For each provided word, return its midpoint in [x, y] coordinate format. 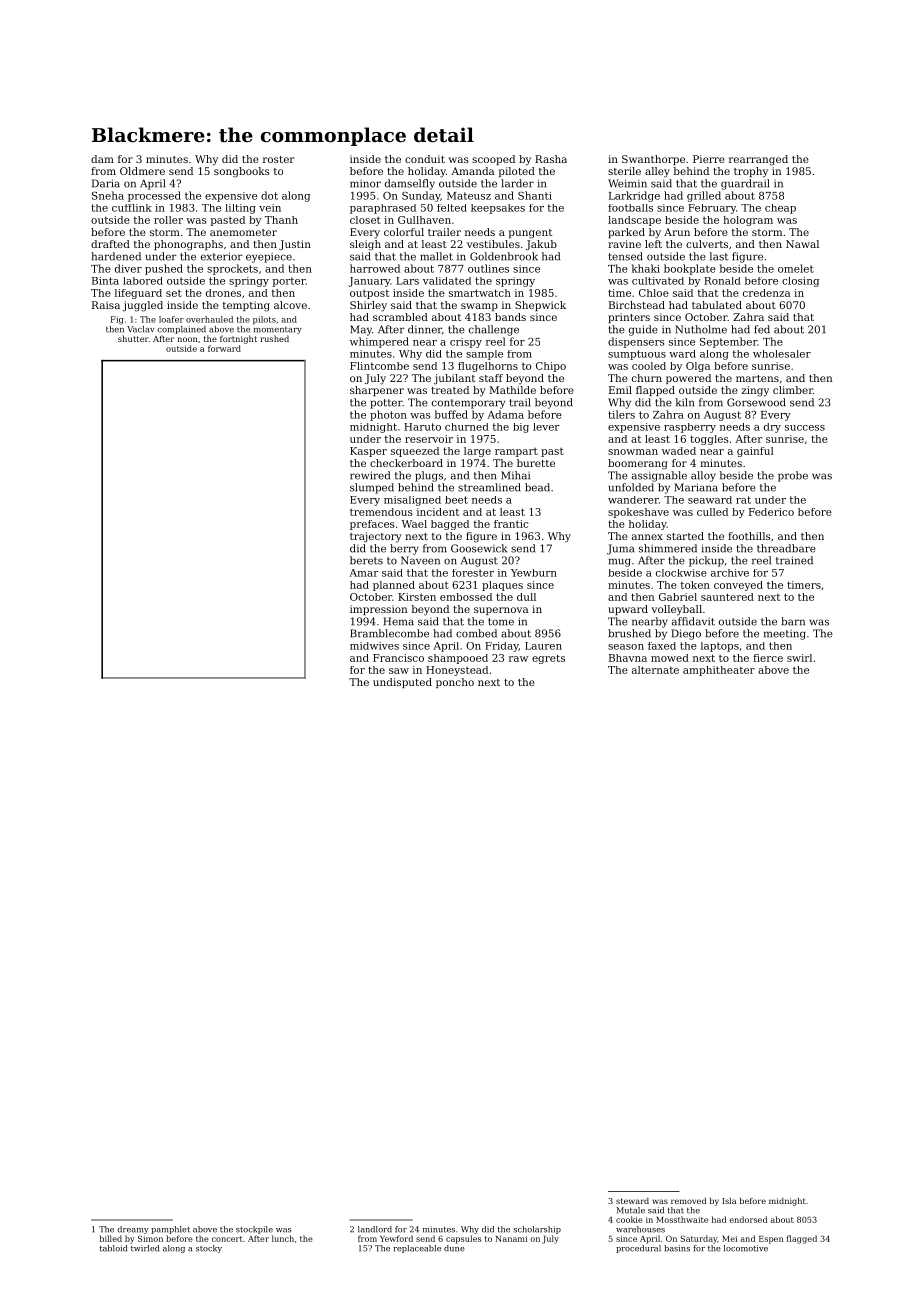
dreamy [133, 1230]
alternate [655, 670]
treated [450, 390]
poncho [455, 683]
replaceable [417, 1249]
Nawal [802, 244]
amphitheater [719, 671]
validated [447, 281]
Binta [105, 281]
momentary [278, 330]
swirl [799, 658]
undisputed [402, 683]
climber [793, 390]
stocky [209, 1249]
